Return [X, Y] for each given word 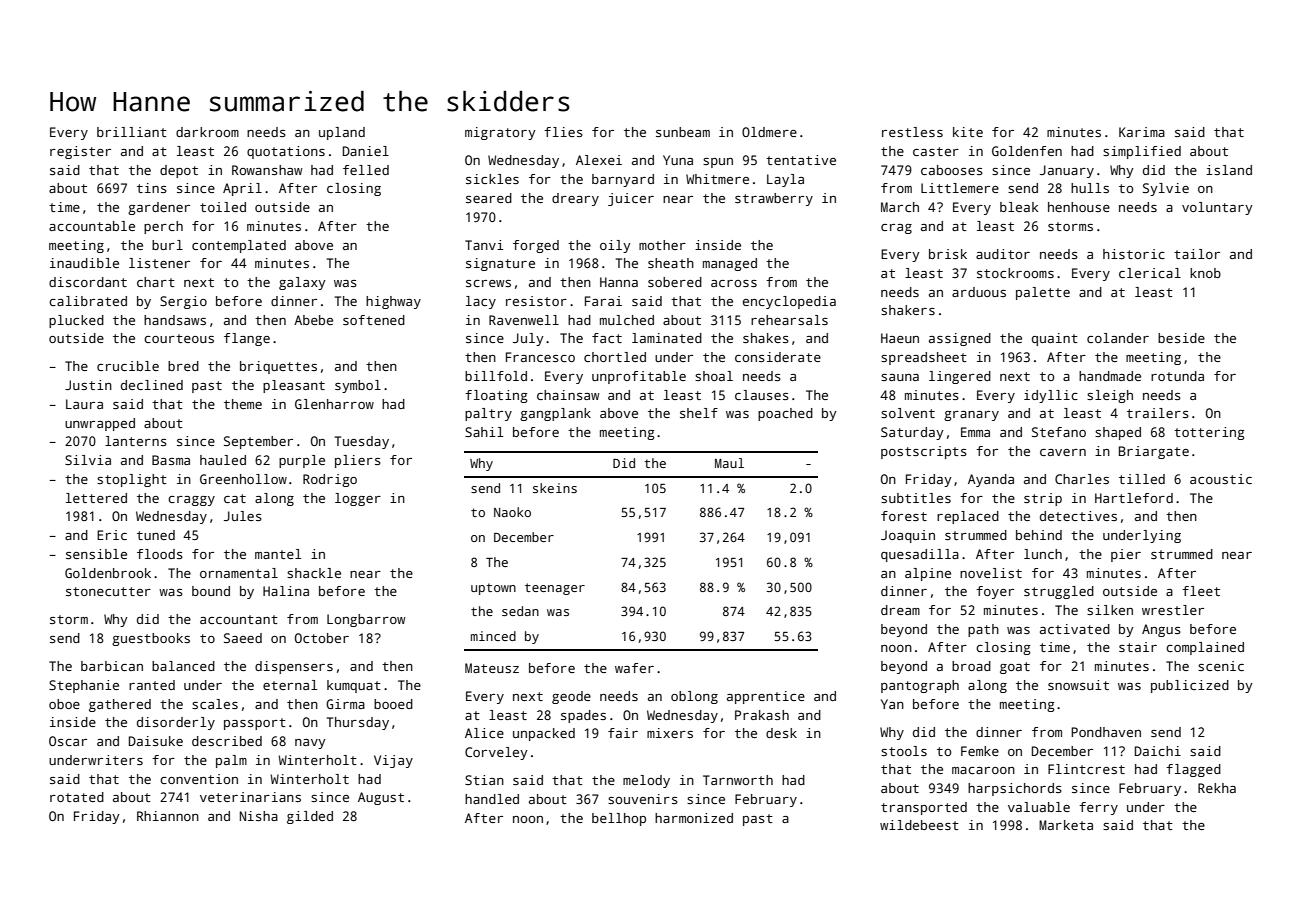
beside [1181, 338]
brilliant [132, 132]
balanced [183, 666]
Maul [729, 463]
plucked [76, 321]
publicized [1190, 686]
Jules [243, 516]
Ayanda [991, 480]
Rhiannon [168, 816]
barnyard [623, 180]
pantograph [920, 686]
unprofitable [639, 377]
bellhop [619, 819]
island [1229, 170]
